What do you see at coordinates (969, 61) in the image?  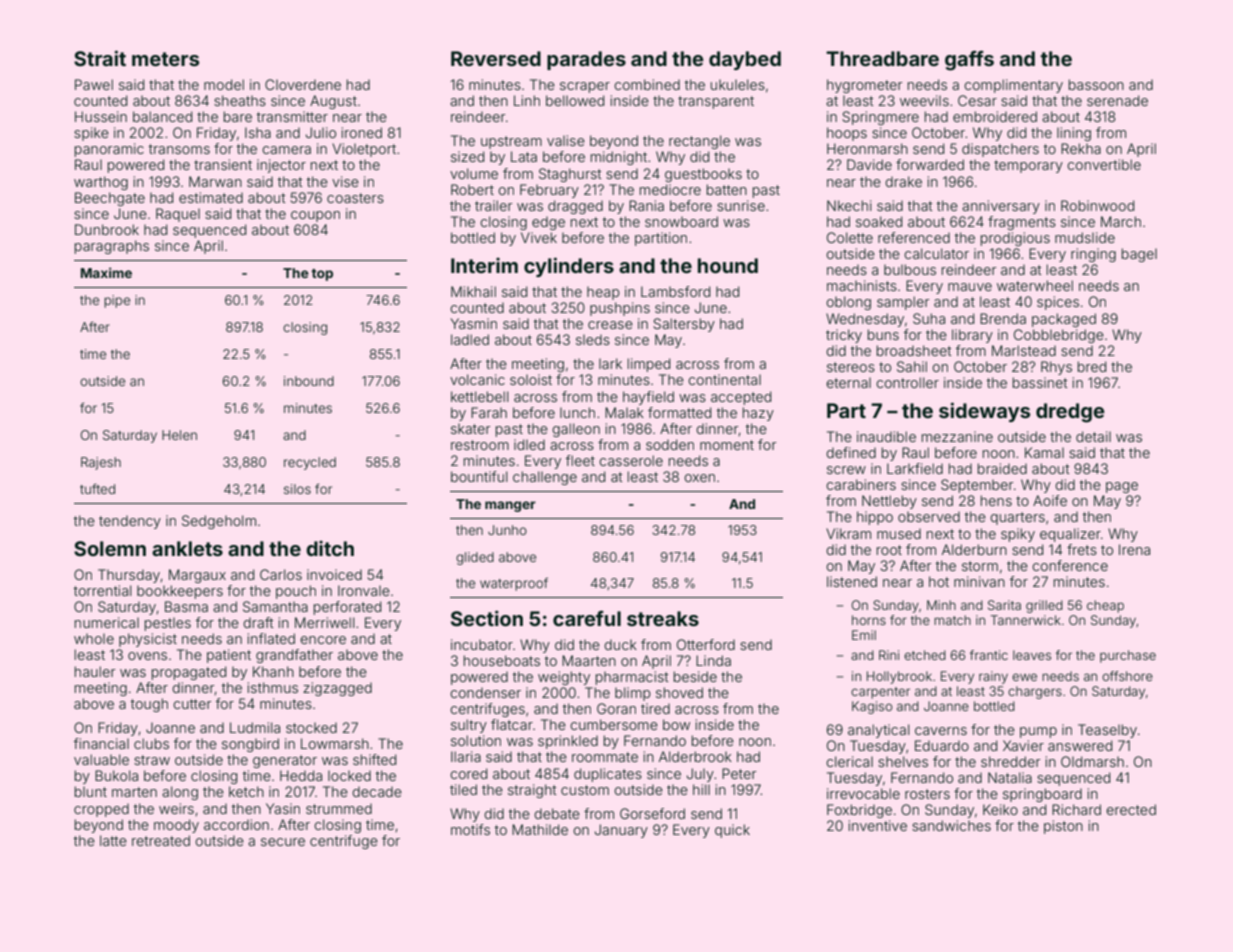 I see `gaffs` at bounding box center [969, 61].
